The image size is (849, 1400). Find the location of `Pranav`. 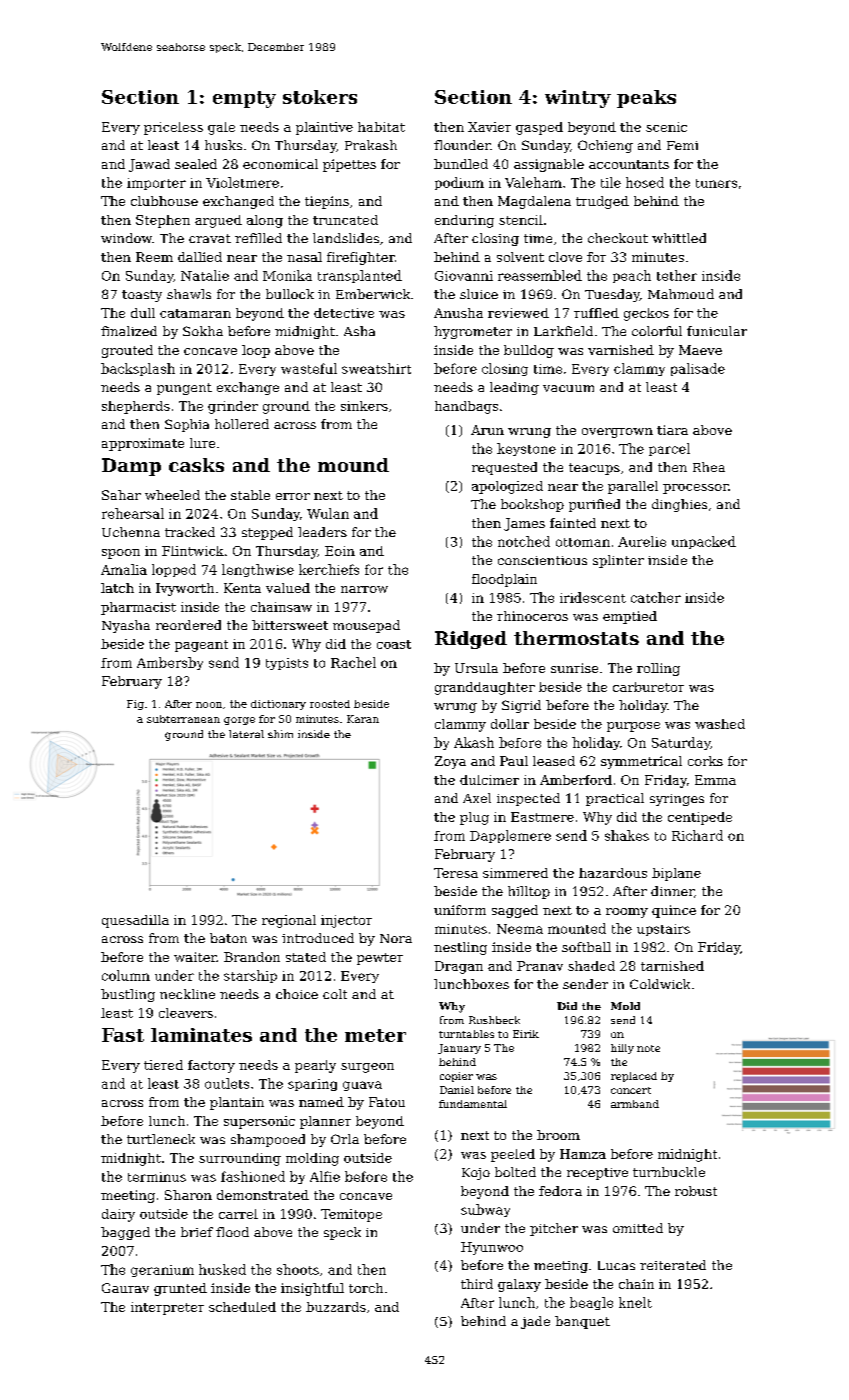

Pranav is located at coordinates (540, 966).
